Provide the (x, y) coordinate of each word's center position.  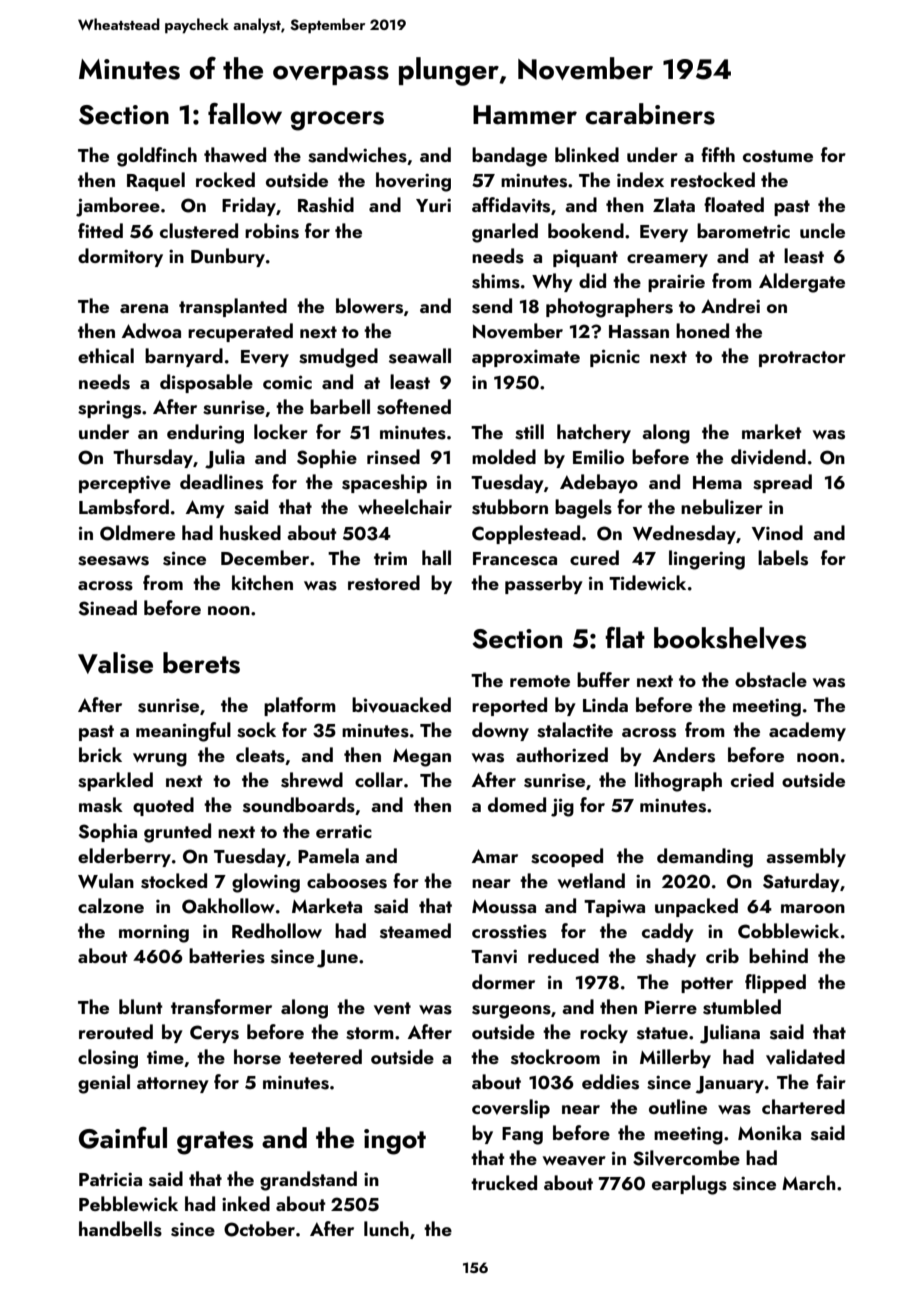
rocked (225, 179)
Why (552, 282)
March (809, 1182)
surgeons (511, 1012)
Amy (205, 509)
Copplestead (526, 534)
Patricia (110, 1179)
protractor (802, 359)
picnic (615, 358)
